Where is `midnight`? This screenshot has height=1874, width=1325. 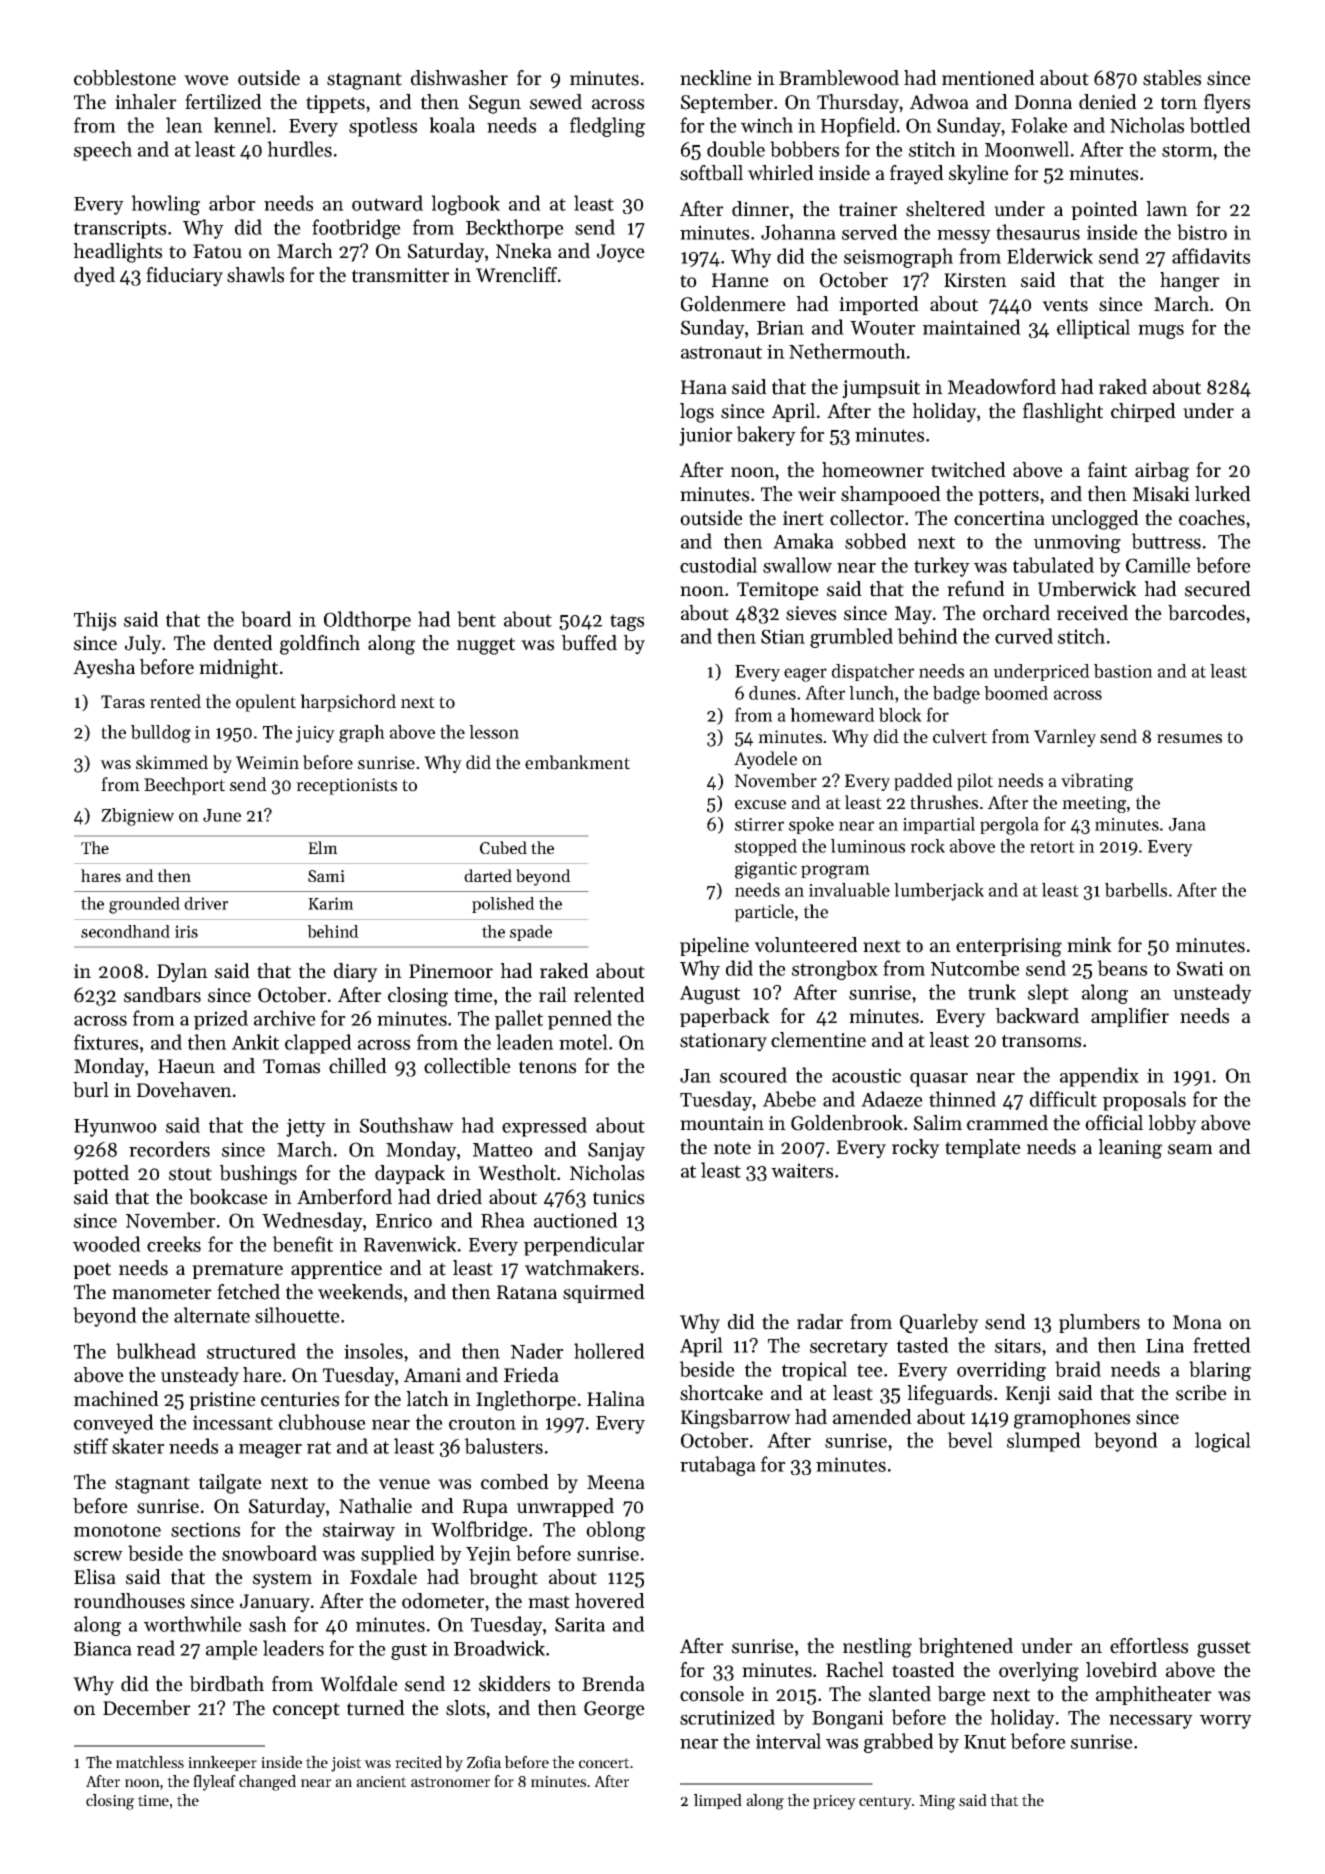
midnight is located at coordinates (238, 669).
